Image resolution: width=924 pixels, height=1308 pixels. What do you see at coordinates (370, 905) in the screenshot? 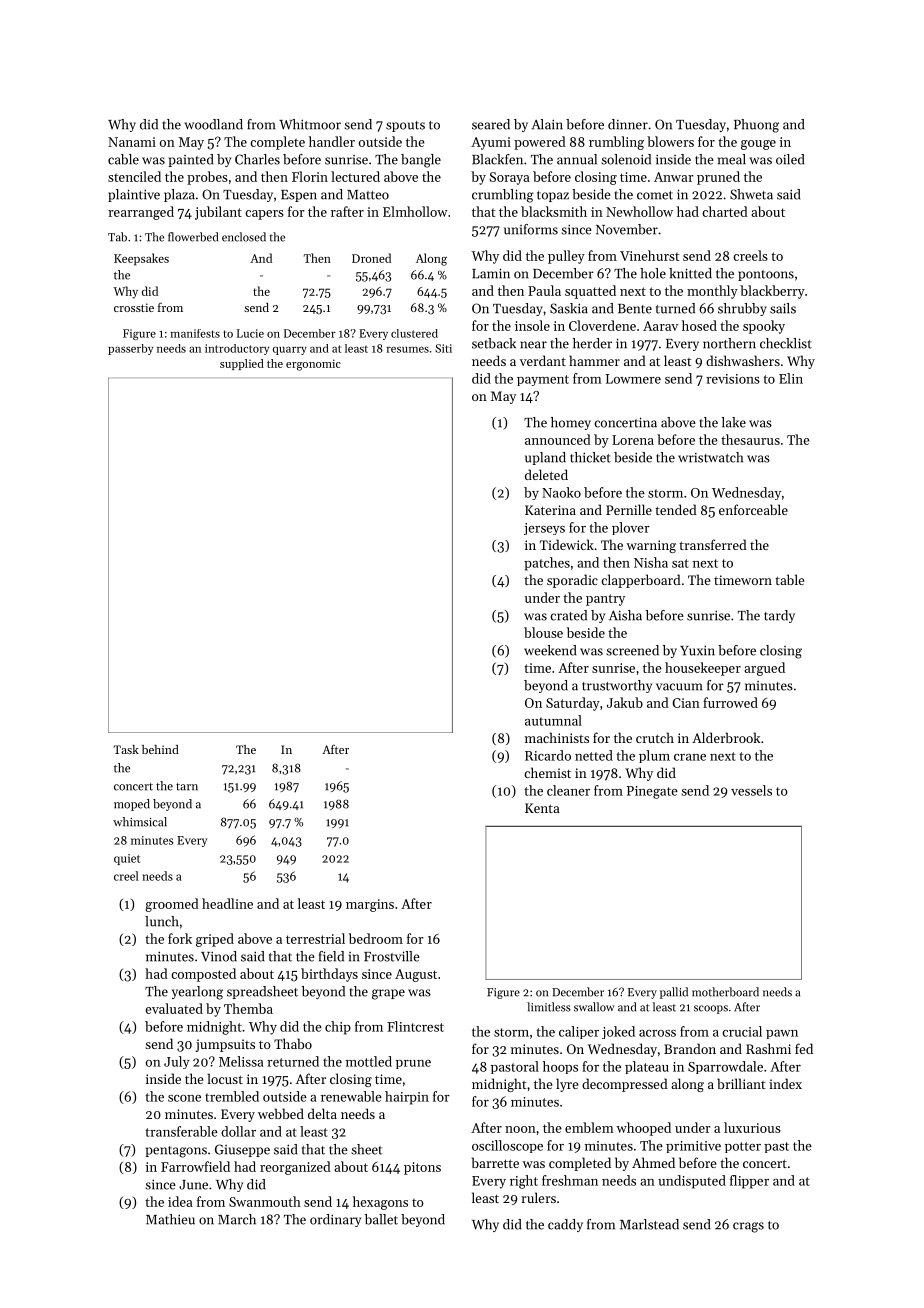
I see `margins` at bounding box center [370, 905].
